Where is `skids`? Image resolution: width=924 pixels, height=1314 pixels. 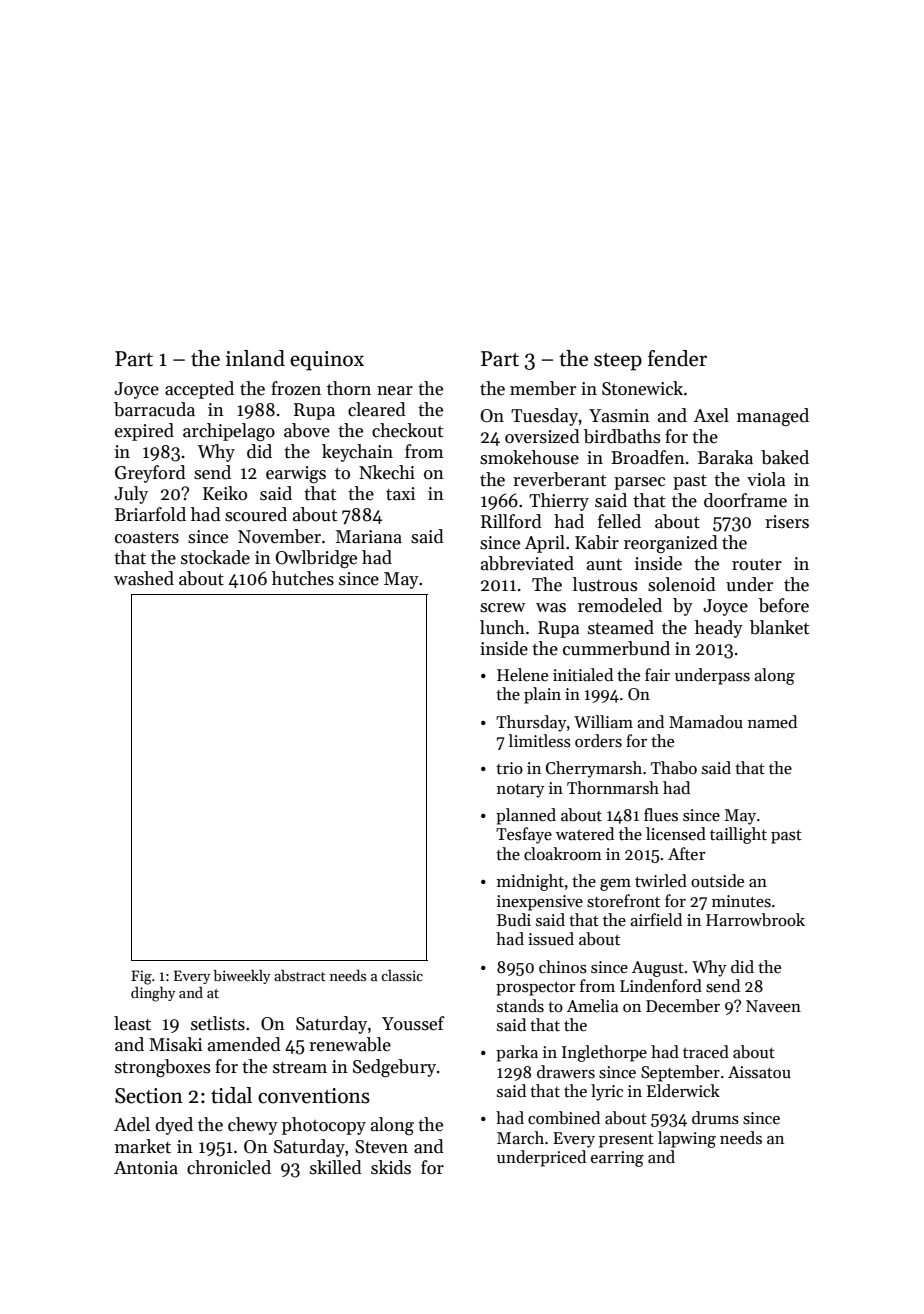
skids is located at coordinates (391, 1167).
